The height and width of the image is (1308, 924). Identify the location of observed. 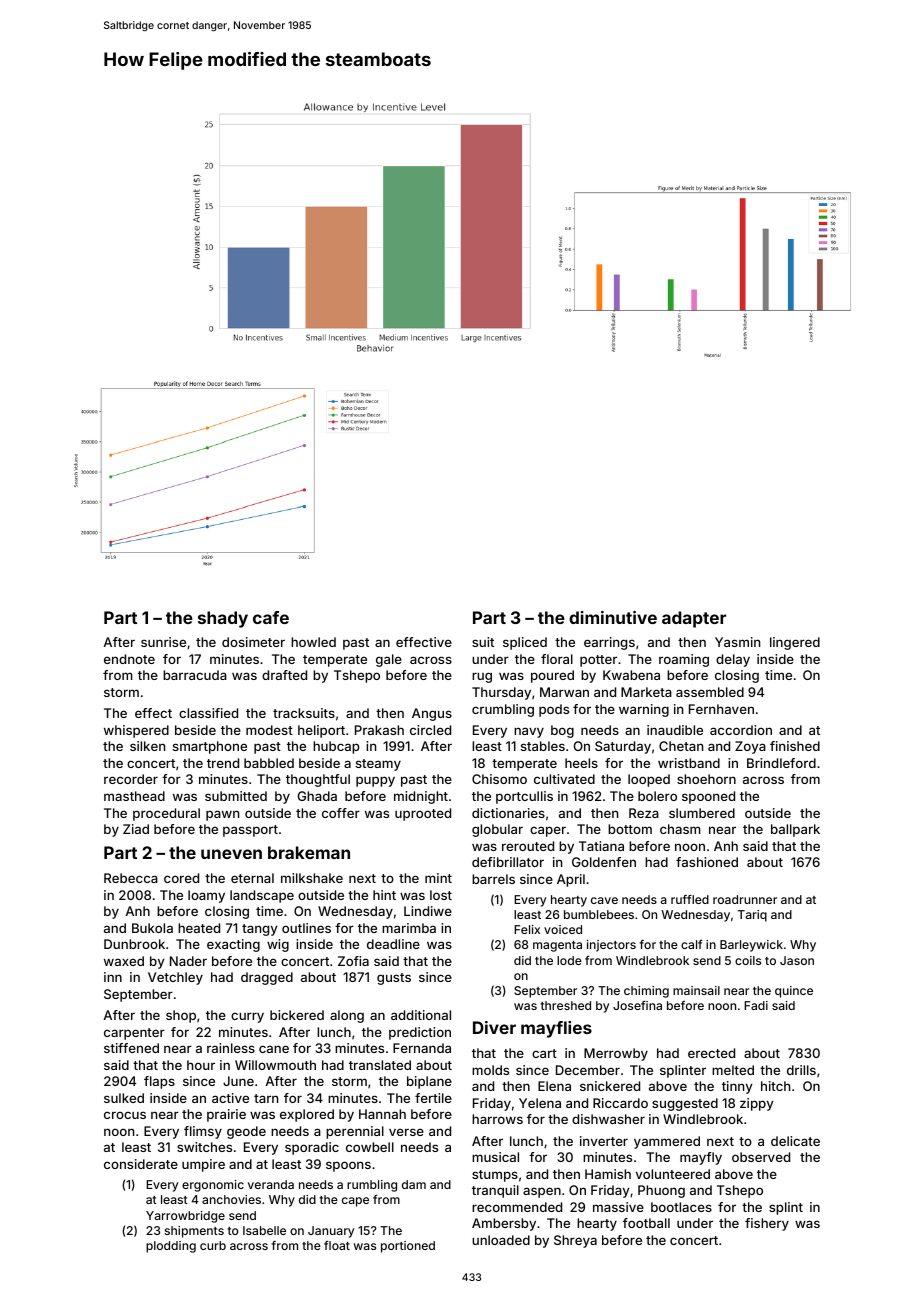
(761, 1157).
